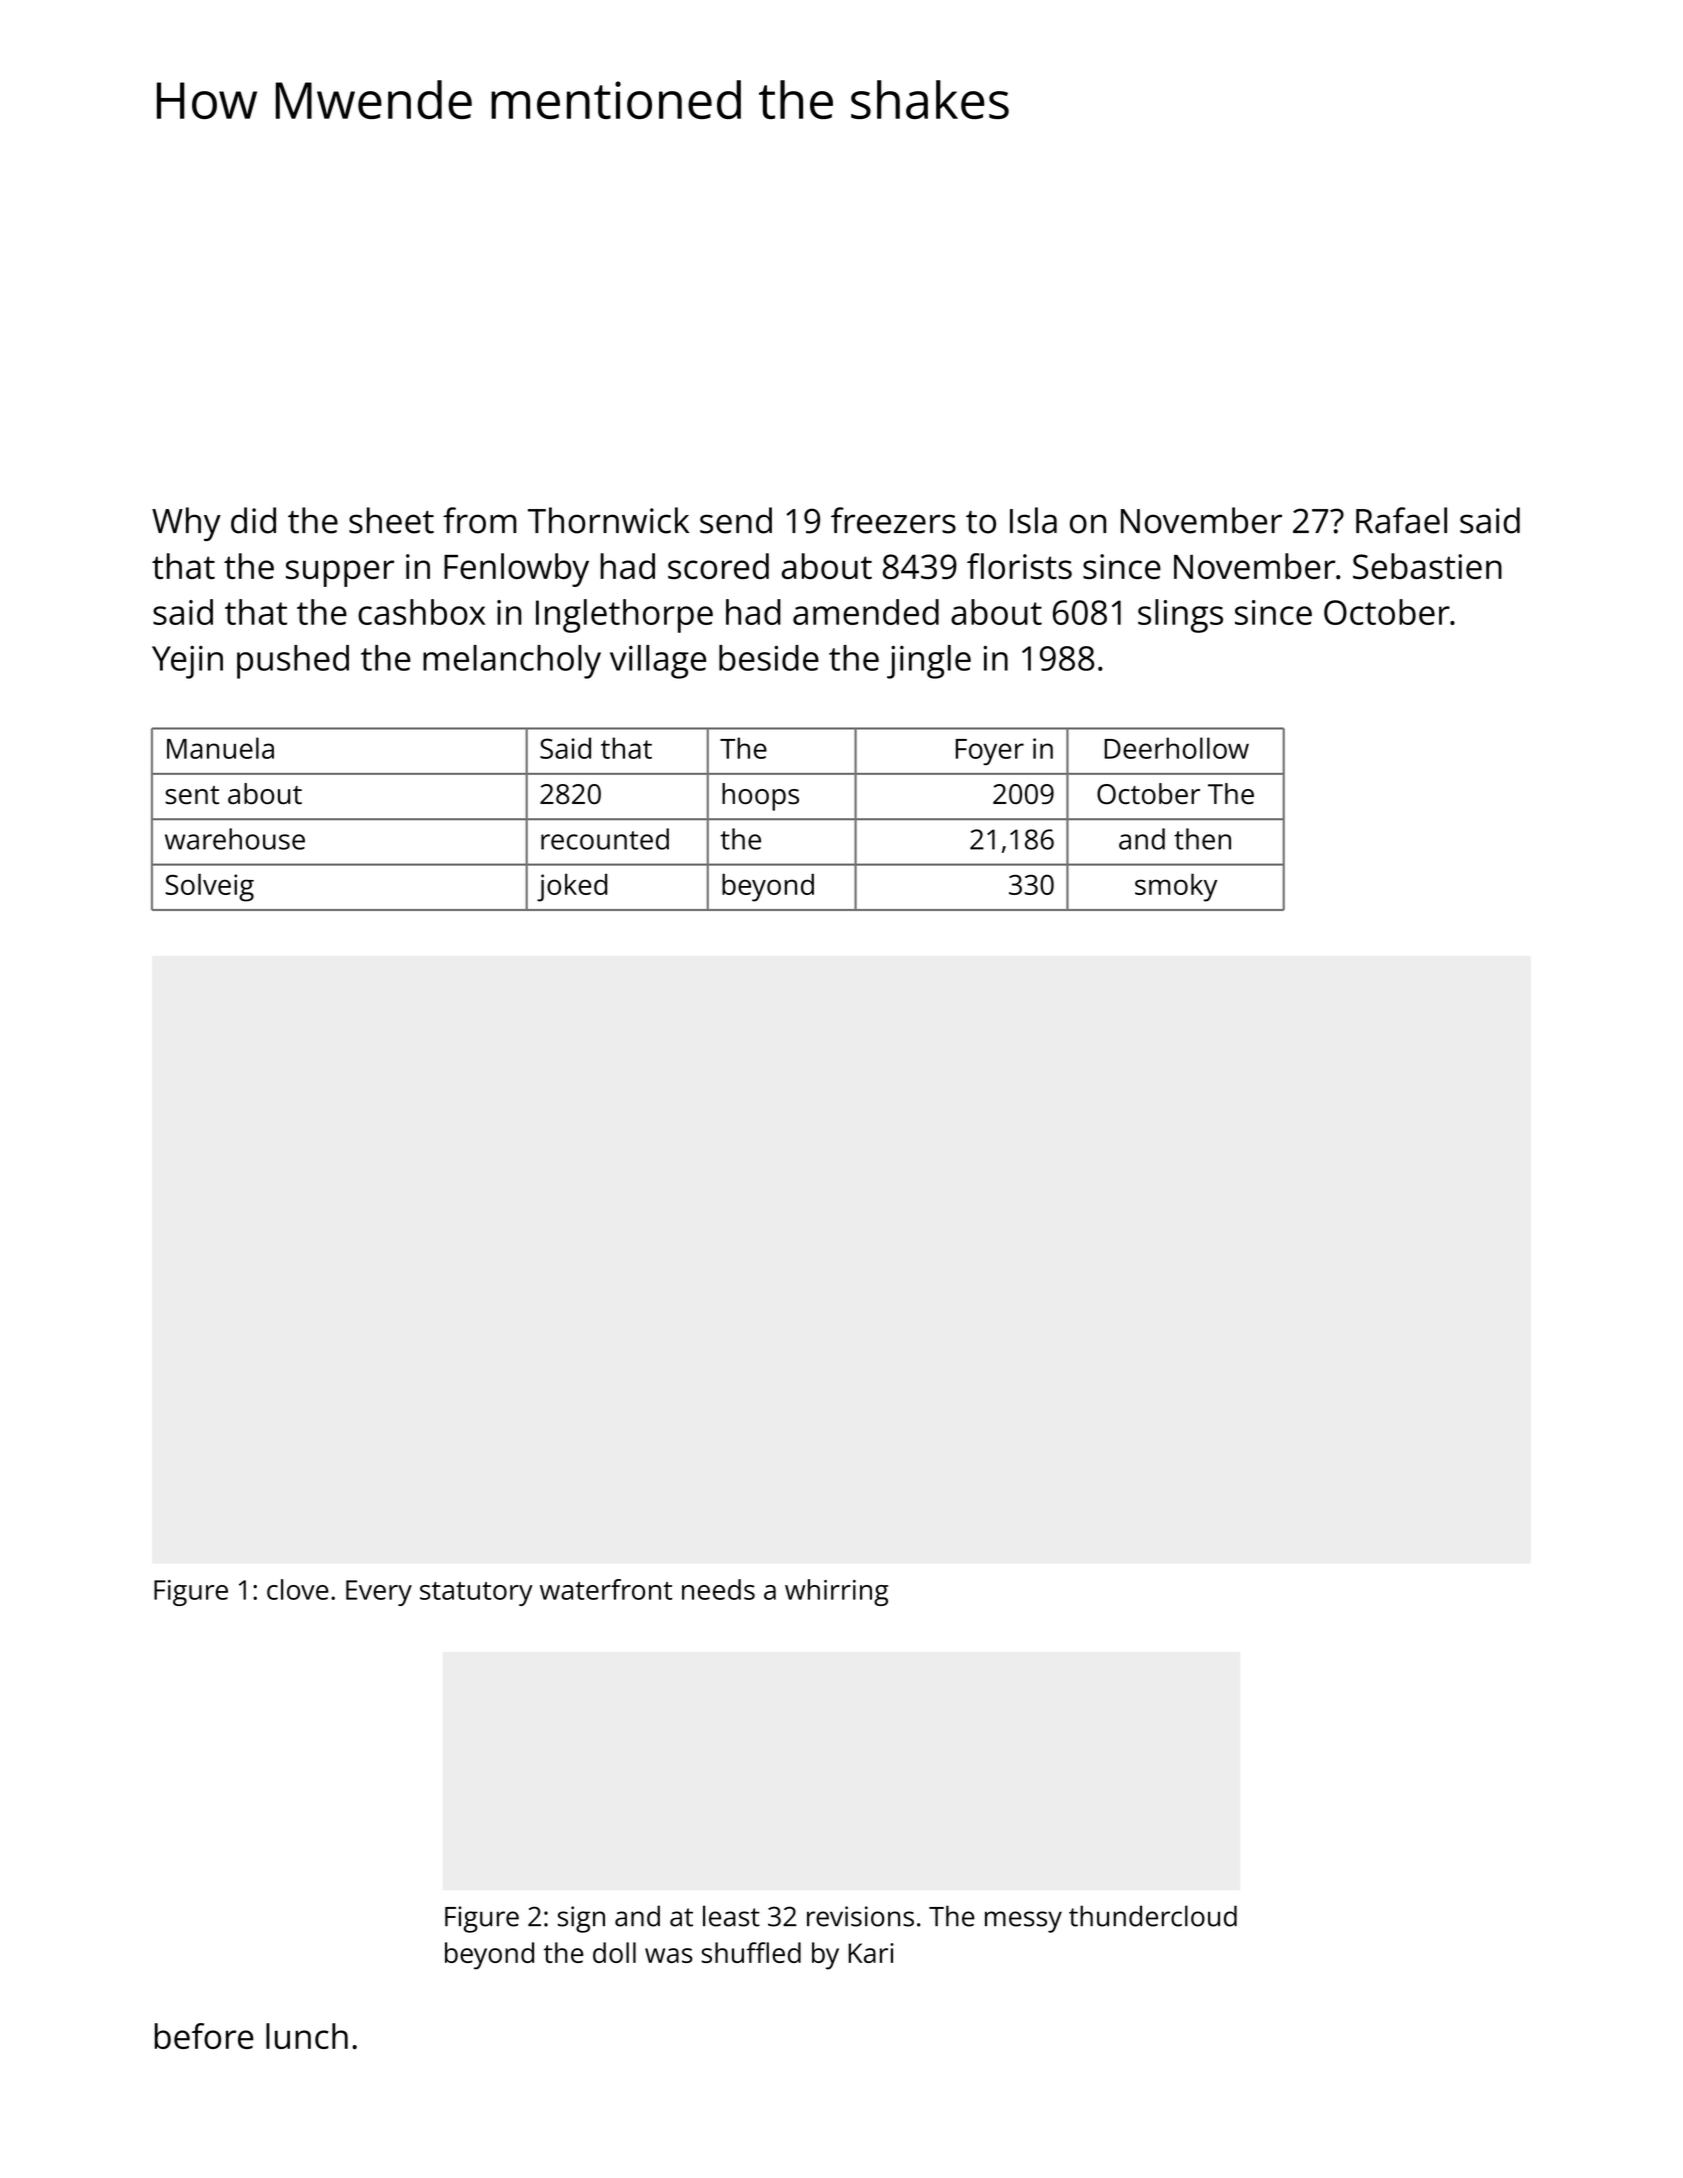 This screenshot has height=2178, width=1683. I want to click on smoky, so click(1176, 887).
